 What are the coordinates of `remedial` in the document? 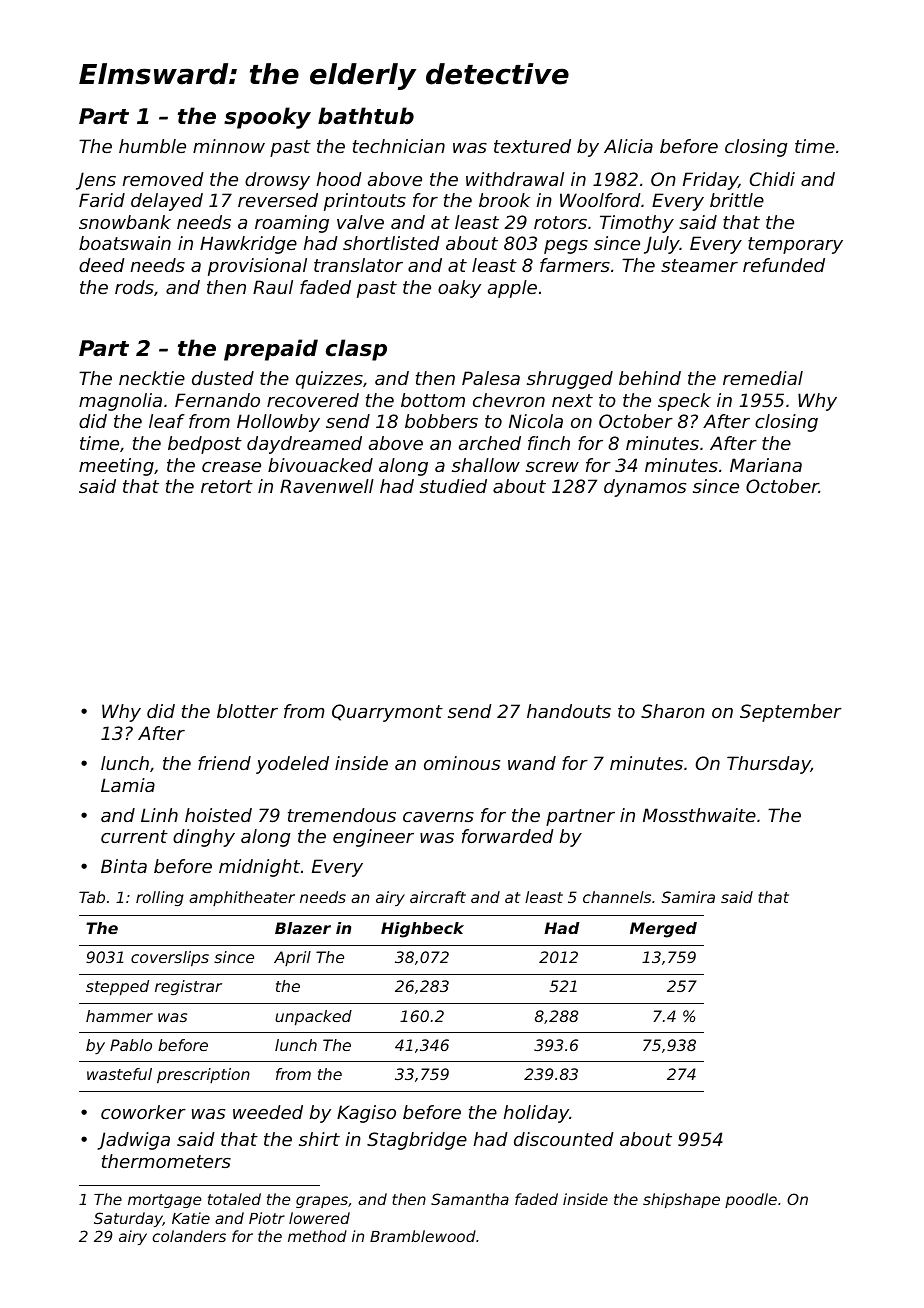 It's located at (763, 378).
